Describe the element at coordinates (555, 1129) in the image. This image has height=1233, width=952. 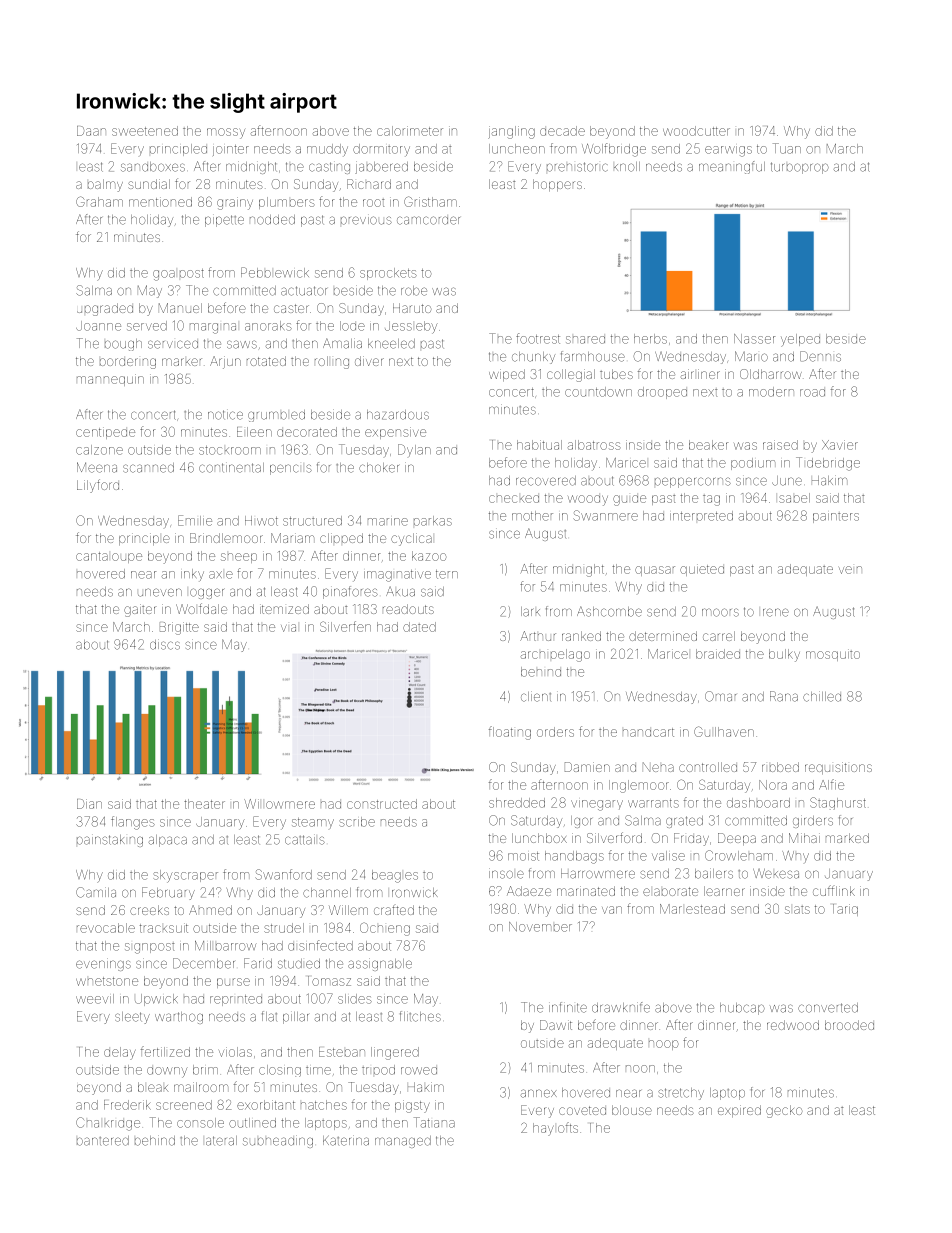
I see `haylofts` at that location.
